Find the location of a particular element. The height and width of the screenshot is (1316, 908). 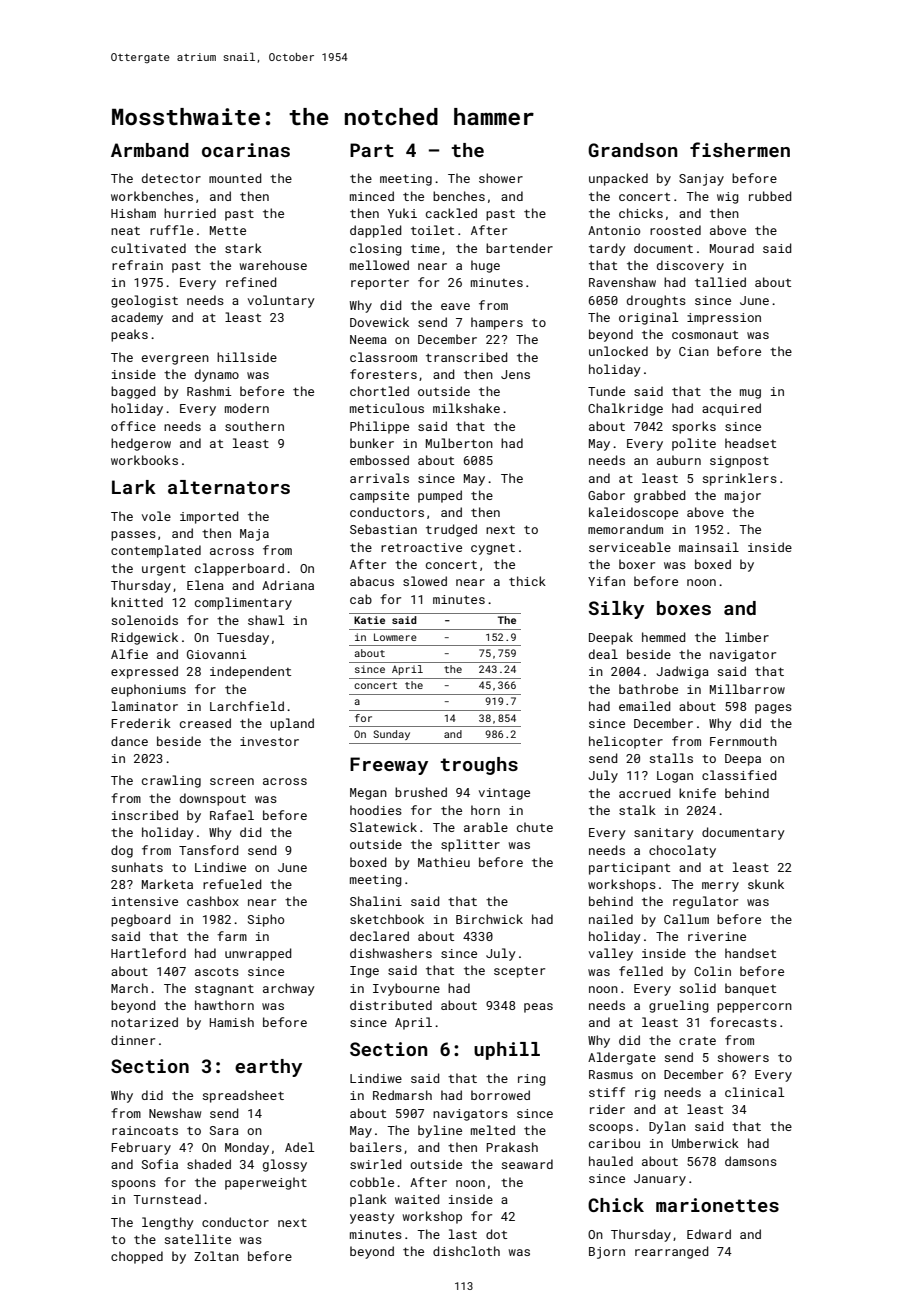

Adel is located at coordinates (300, 1147).
